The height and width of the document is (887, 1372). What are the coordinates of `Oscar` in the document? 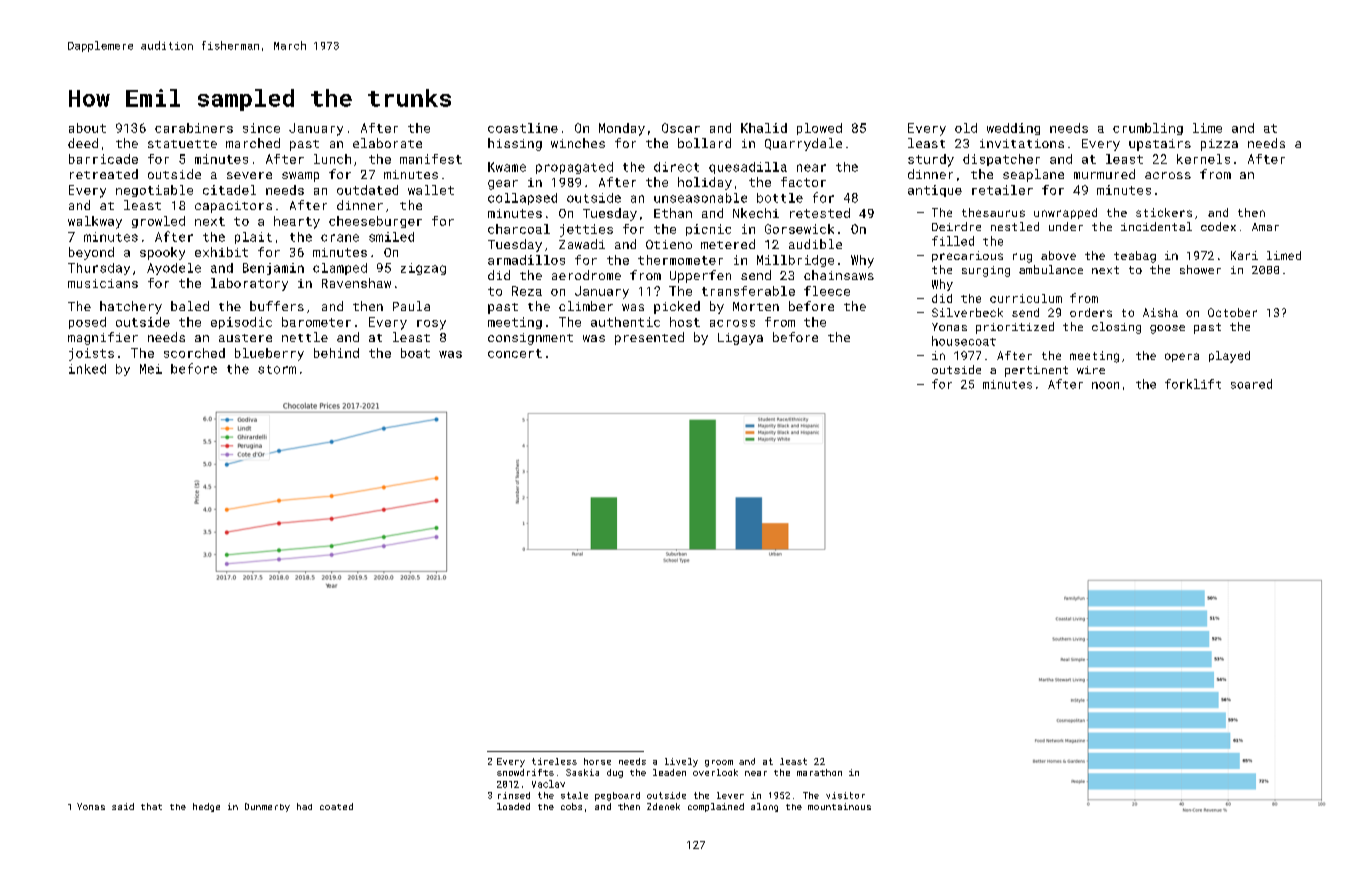 It's located at (681, 128).
